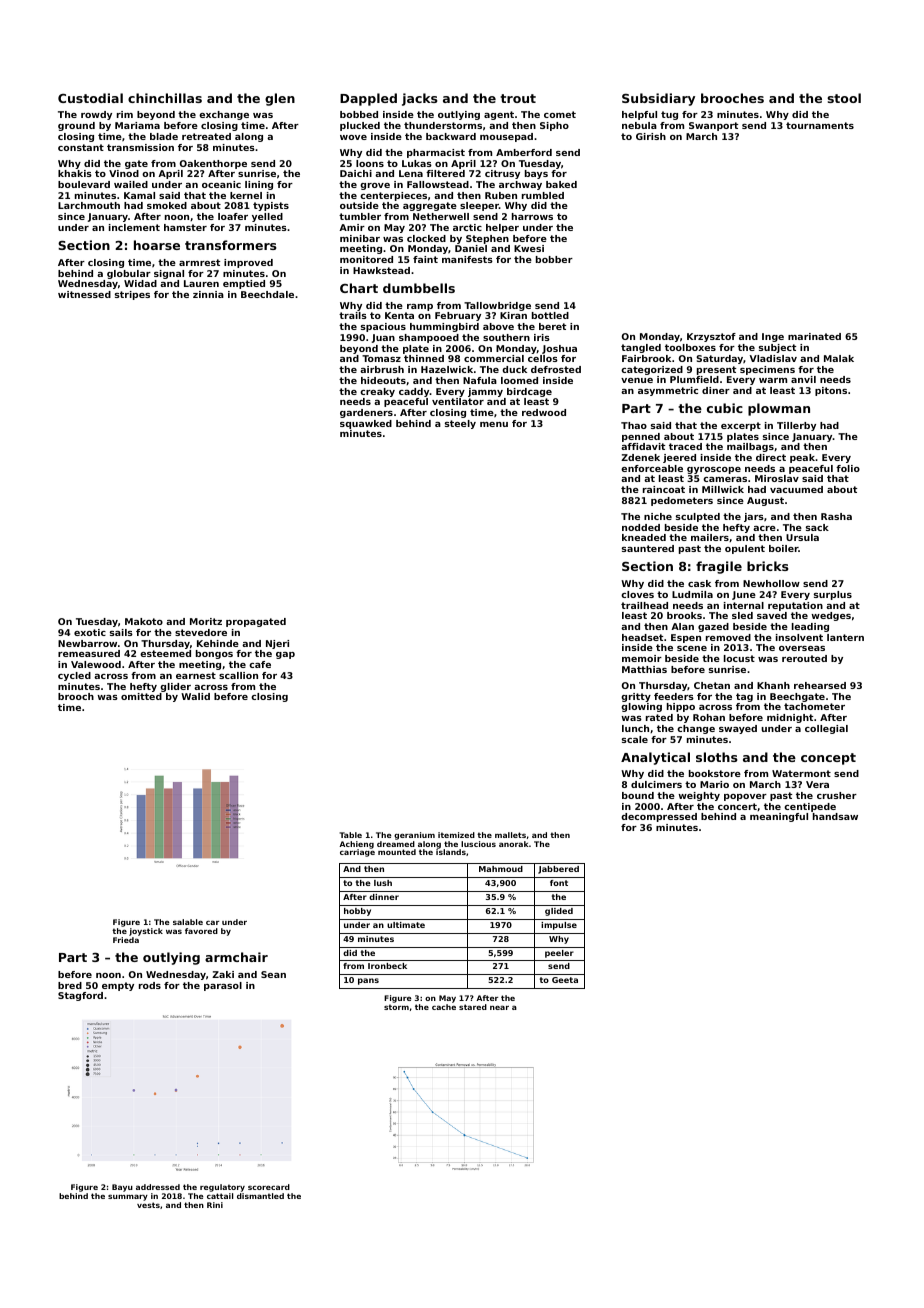 Image resolution: width=924 pixels, height=1308 pixels. Describe the element at coordinates (148, 1205) in the screenshot. I see `vests` at that location.
